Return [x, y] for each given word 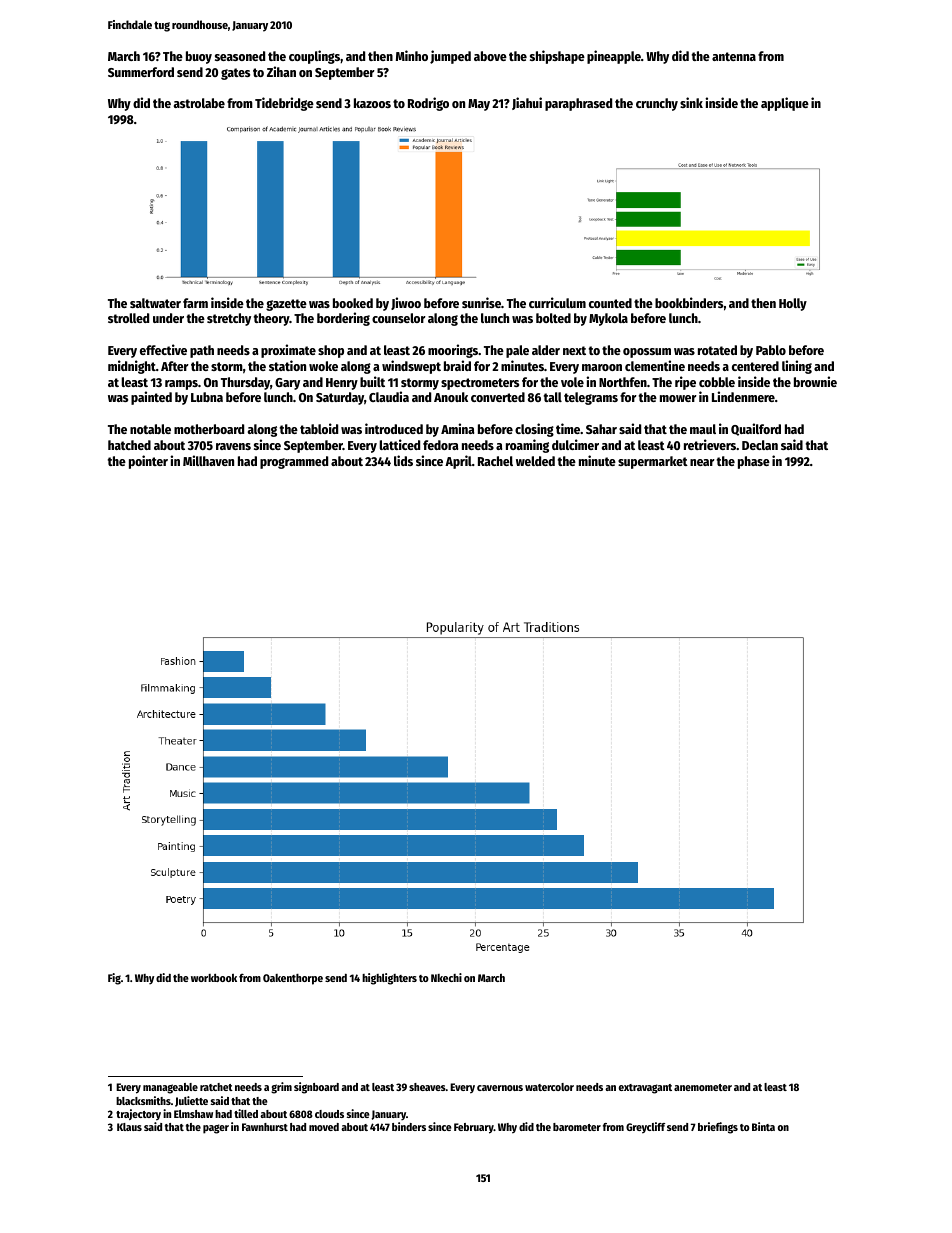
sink [691, 102]
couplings [314, 57]
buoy [199, 57]
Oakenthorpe [293, 979]
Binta [763, 1126]
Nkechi [446, 977]
